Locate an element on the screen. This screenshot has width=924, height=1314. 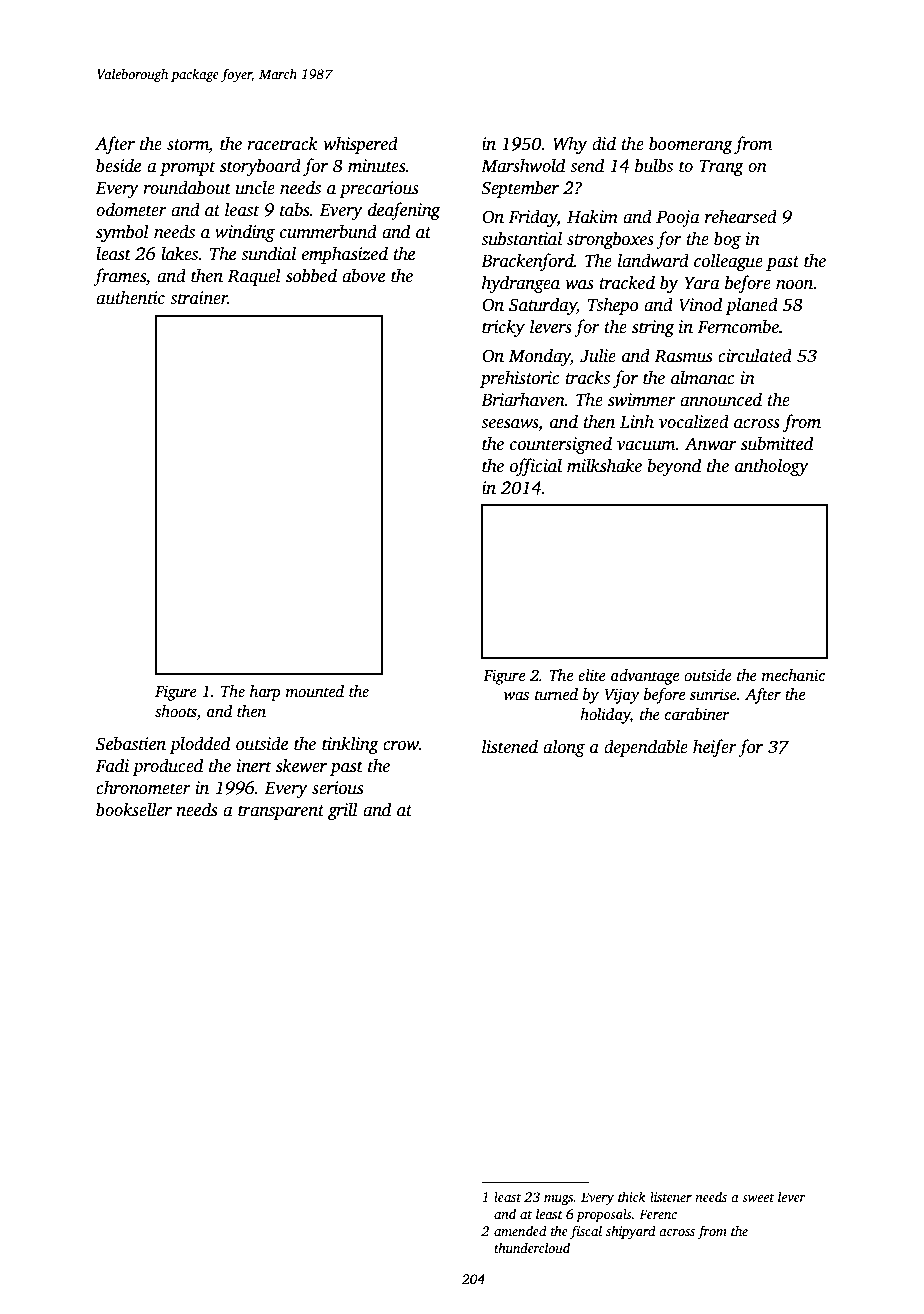
Rasmus is located at coordinates (683, 356).
